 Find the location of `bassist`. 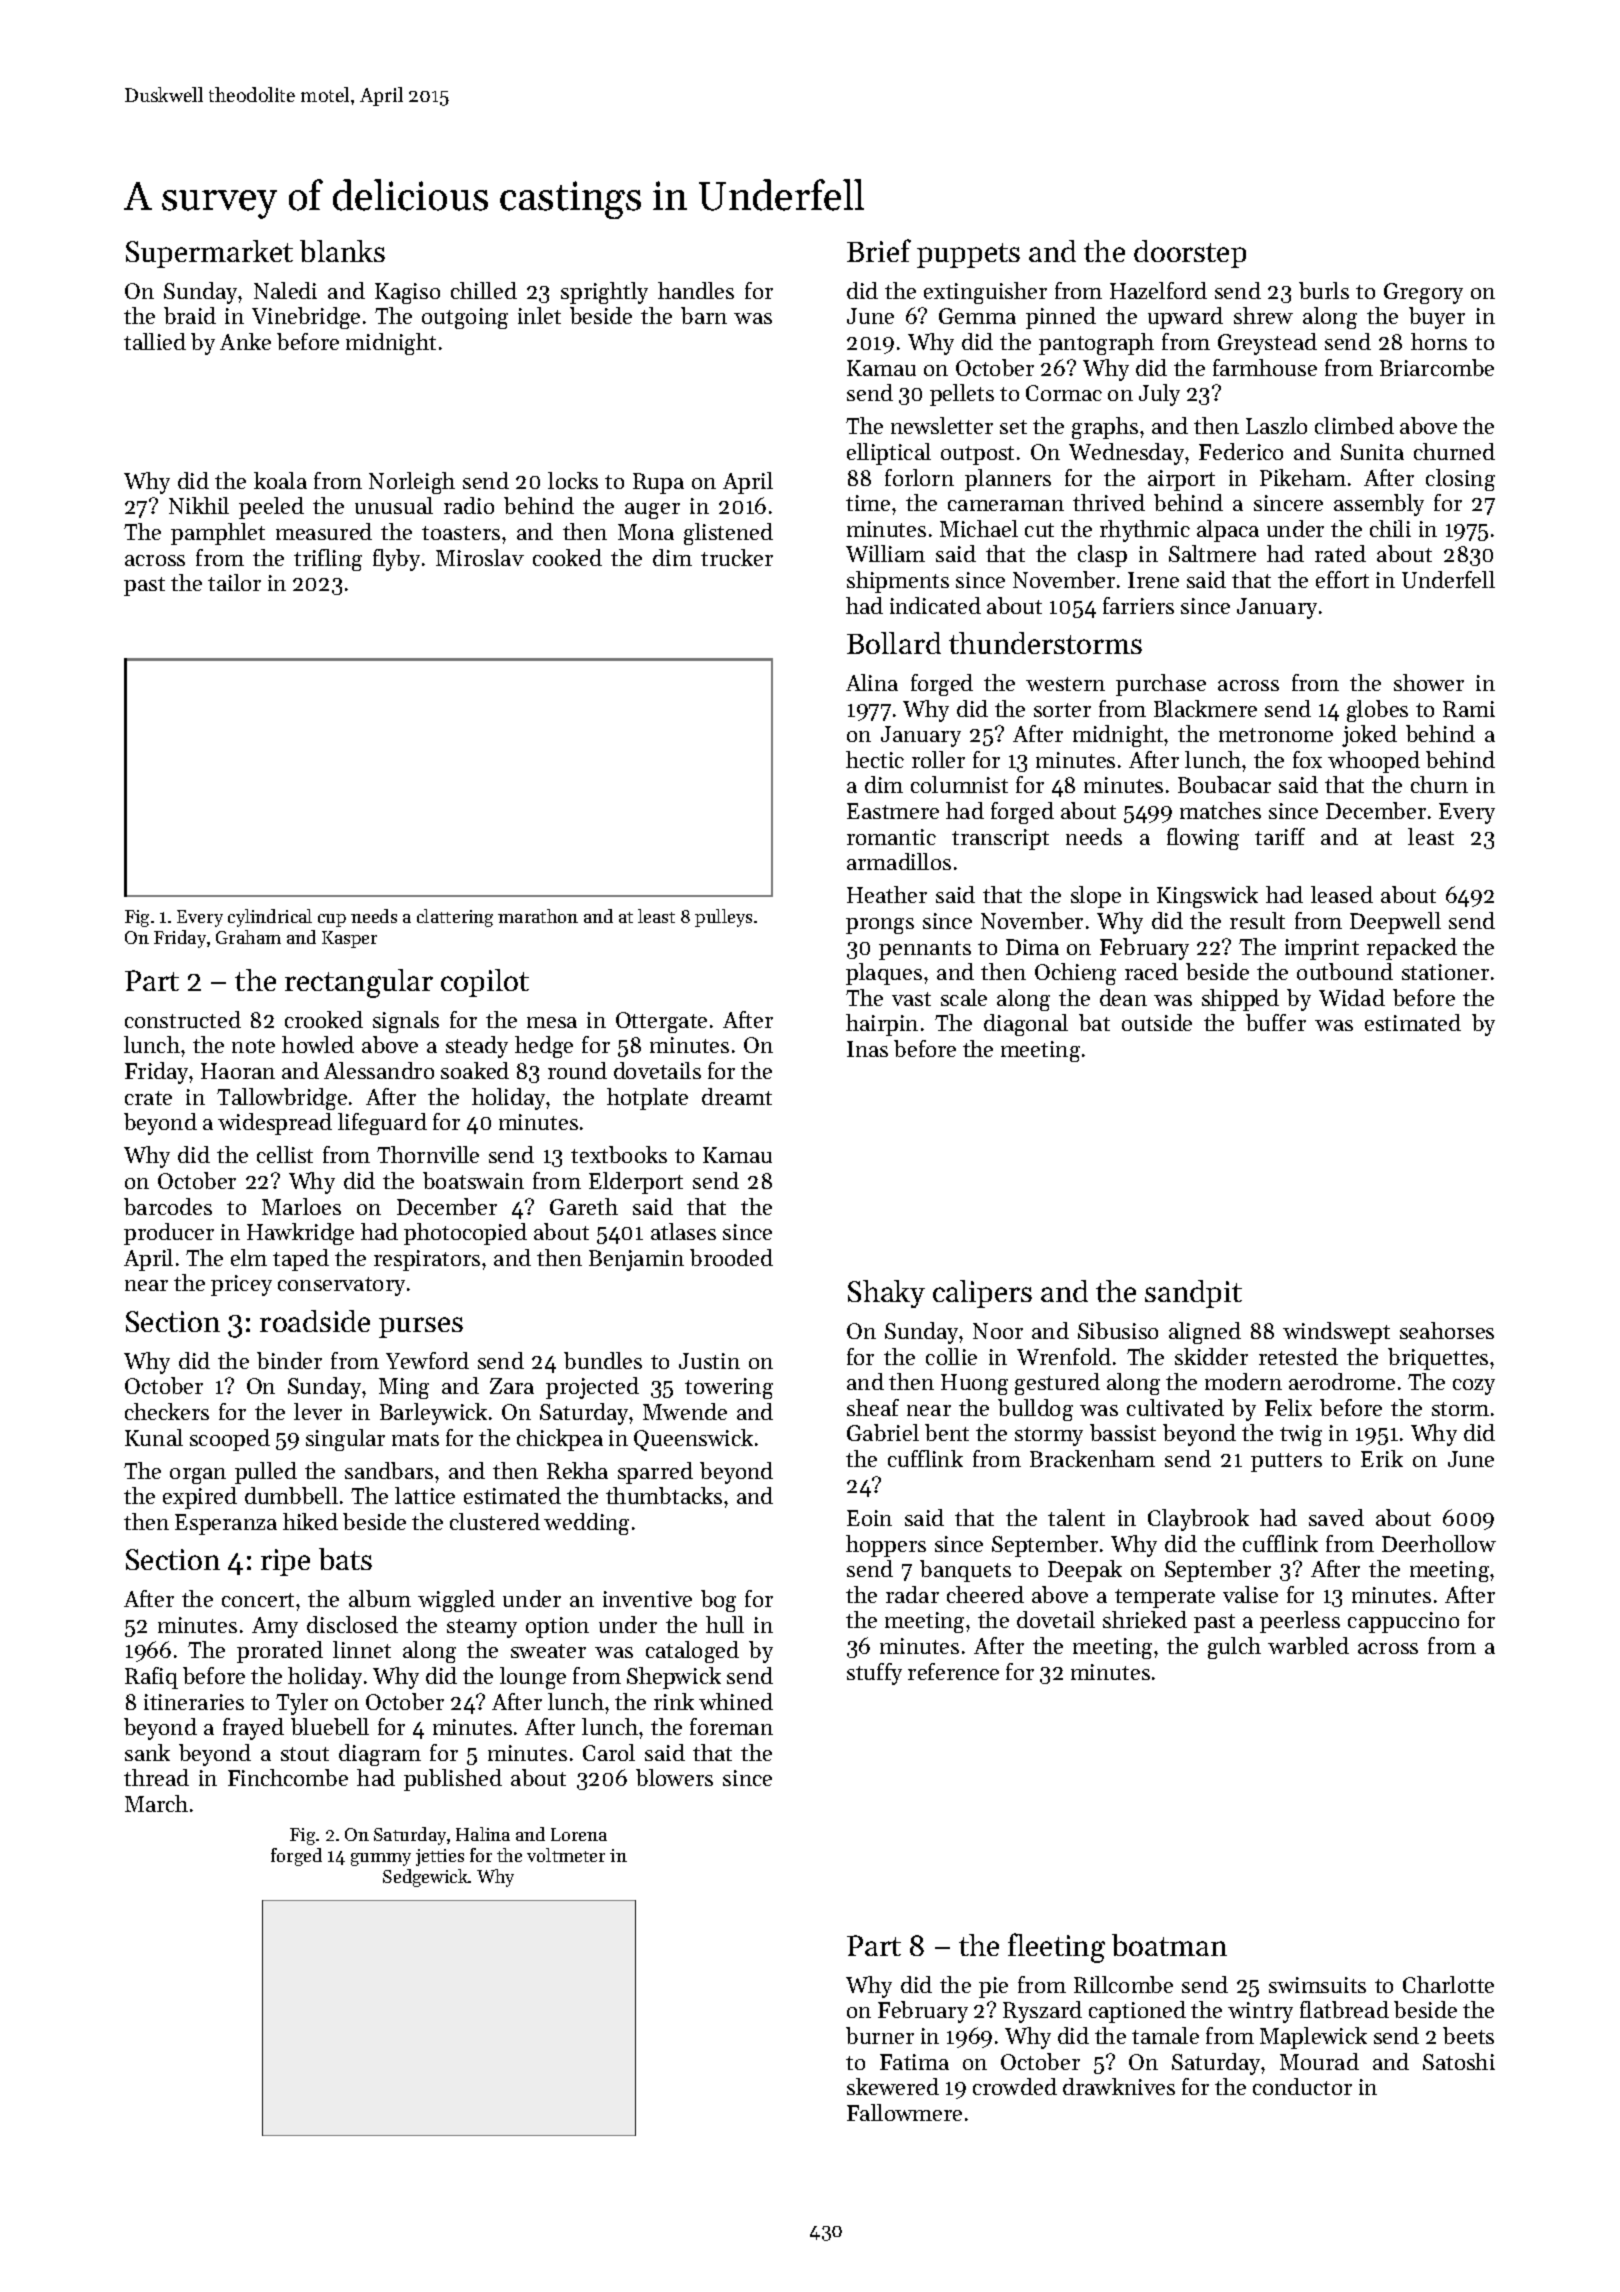

bassist is located at coordinates (1123, 1432).
